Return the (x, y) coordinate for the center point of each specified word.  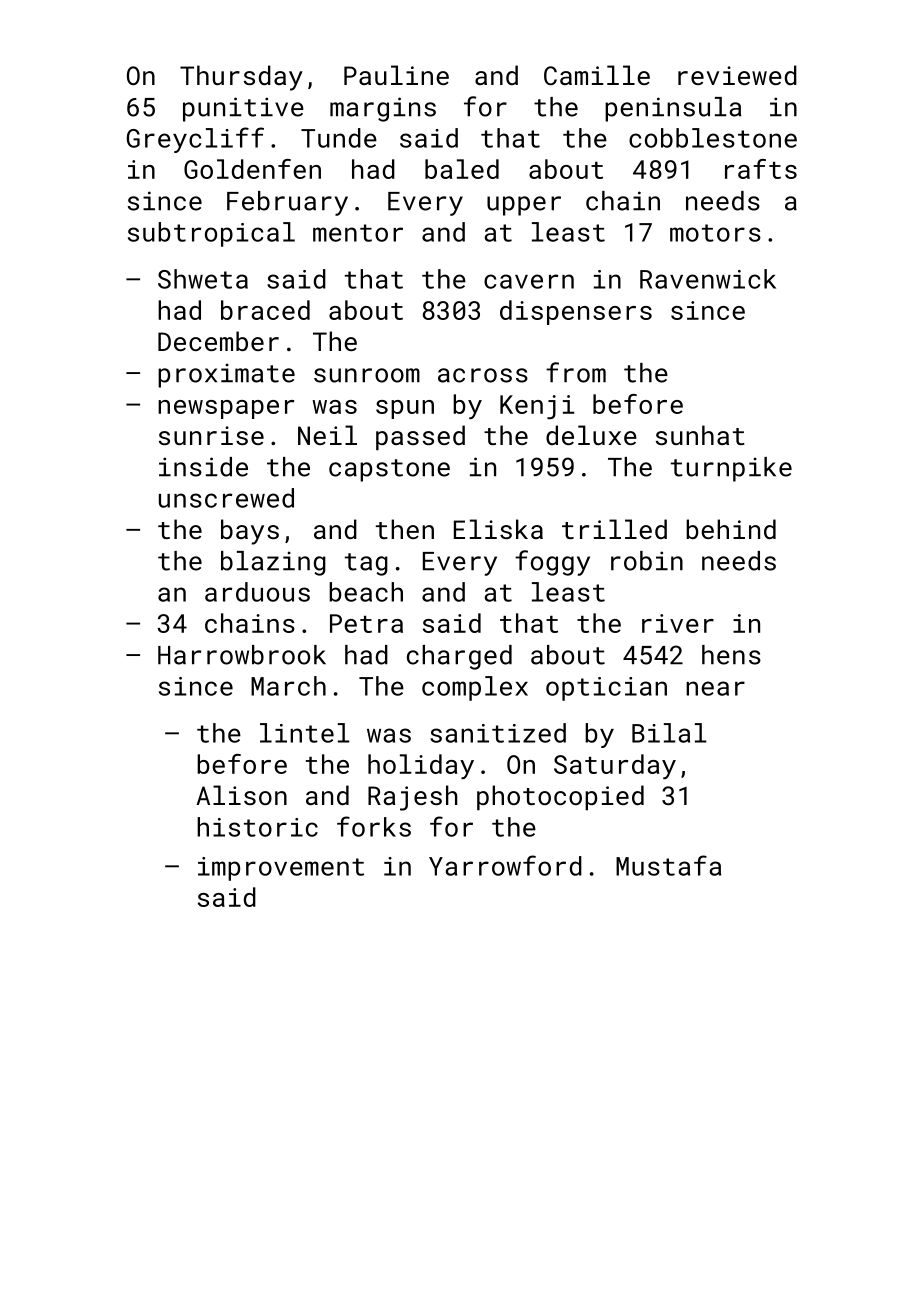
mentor (358, 233)
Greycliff (195, 140)
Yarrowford (505, 865)
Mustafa (668, 865)
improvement (281, 869)
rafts (761, 169)
